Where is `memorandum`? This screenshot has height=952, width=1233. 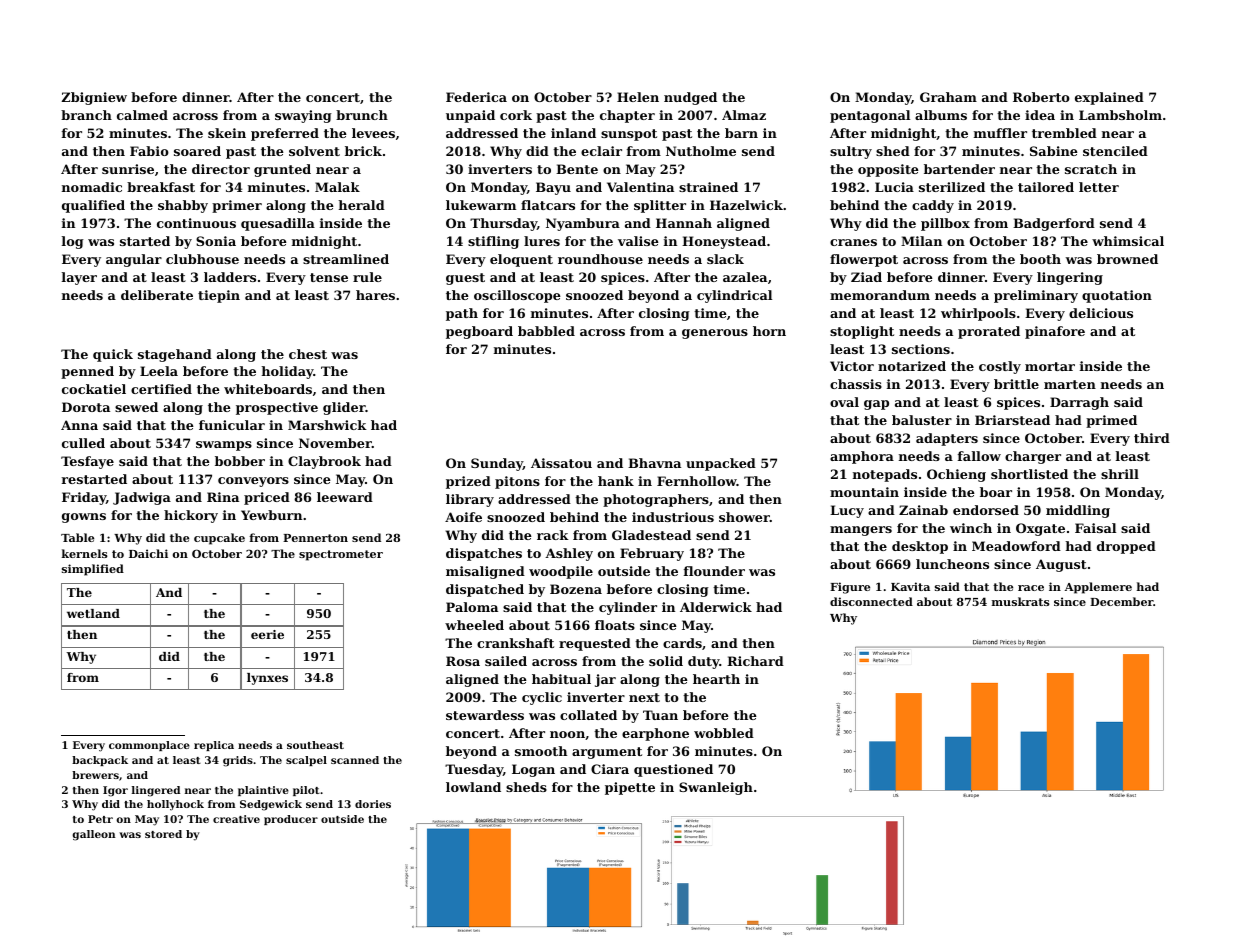
memorandum is located at coordinates (880, 295).
